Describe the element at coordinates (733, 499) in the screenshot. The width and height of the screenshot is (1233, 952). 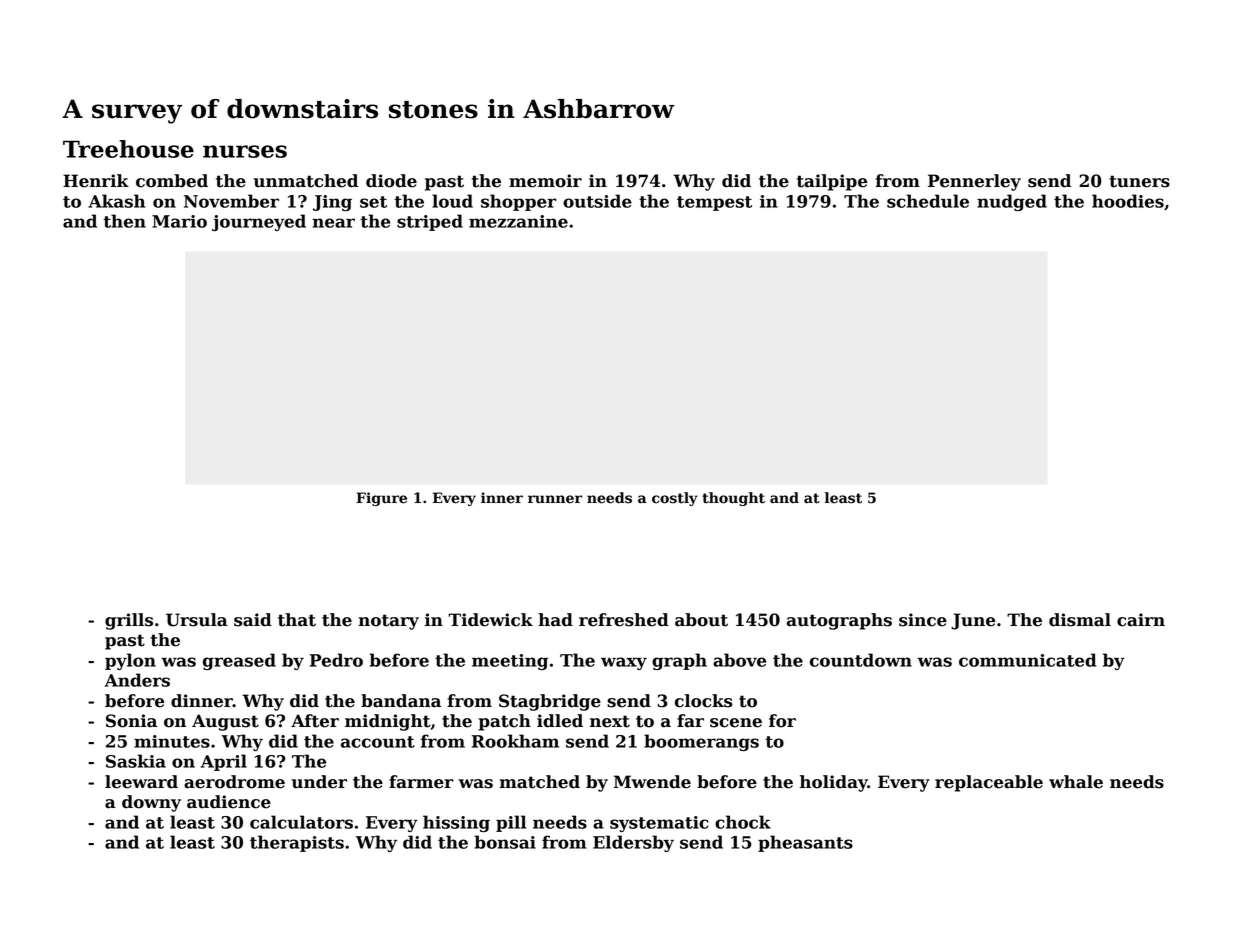
I see `thought` at that location.
